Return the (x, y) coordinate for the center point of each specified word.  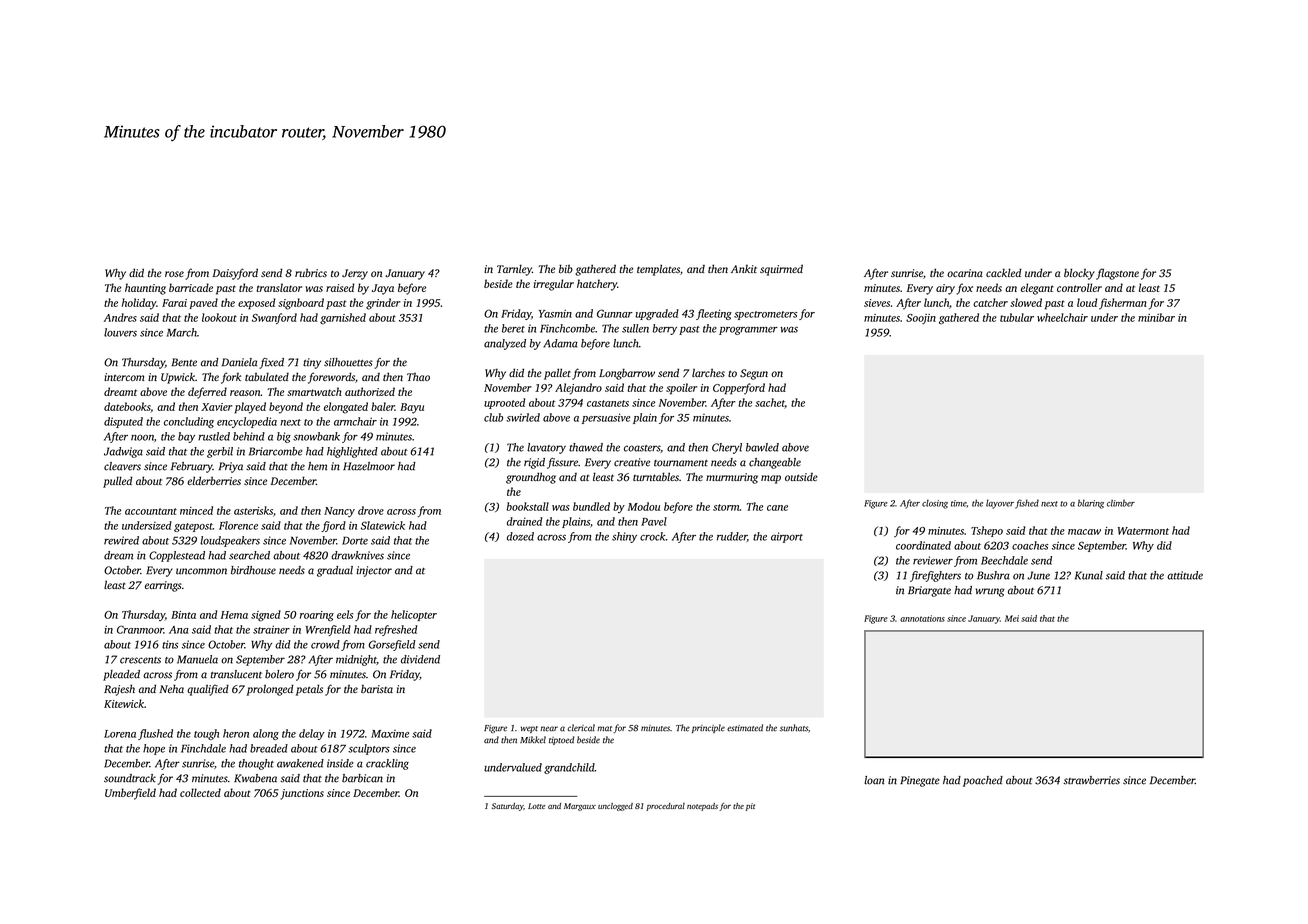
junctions (302, 794)
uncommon (201, 571)
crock (652, 536)
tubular (1017, 317)
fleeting (714, 314)
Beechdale (1004, 560)
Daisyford (235, 274)
